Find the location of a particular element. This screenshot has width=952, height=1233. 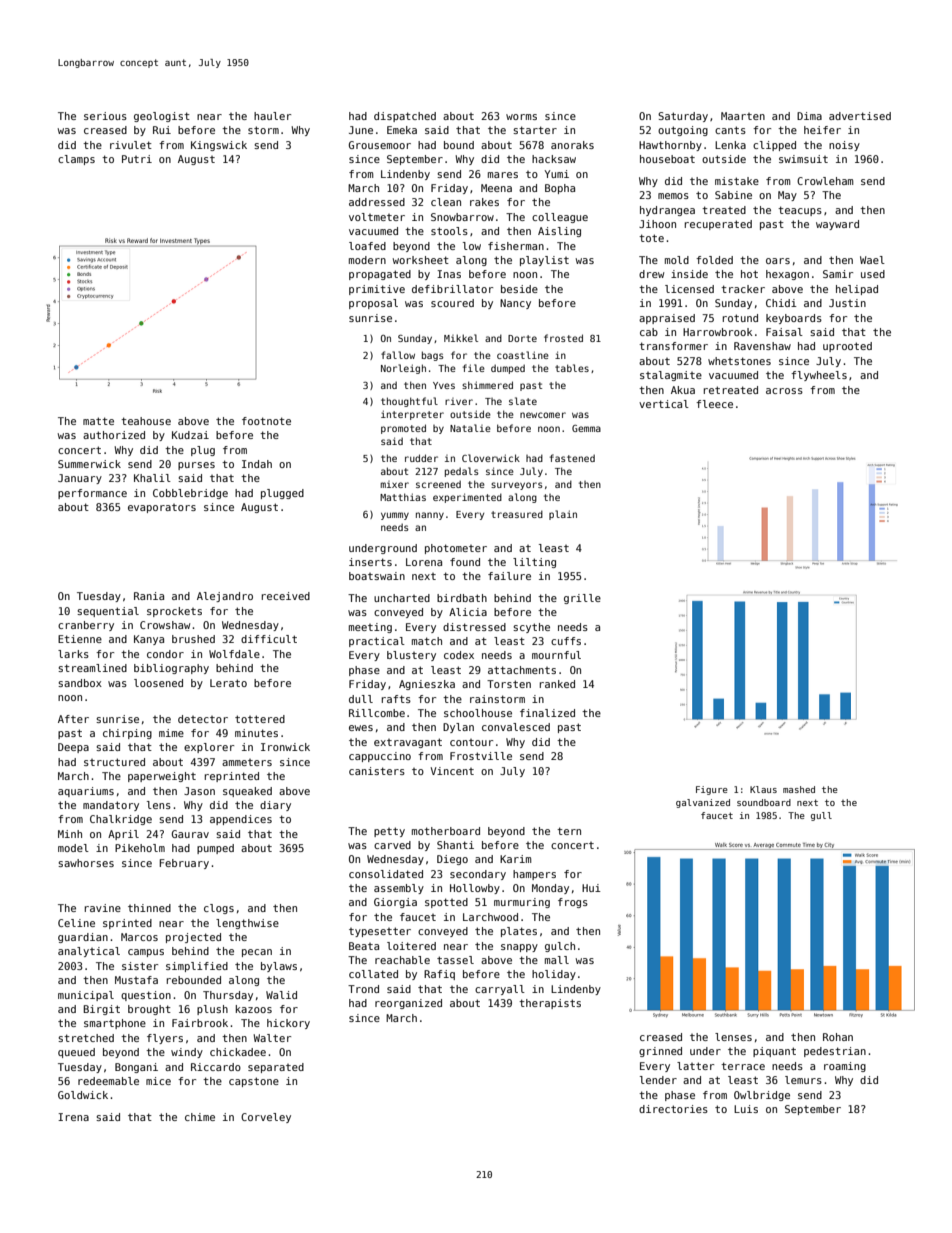

Yumi is located at coordinates (556, 174).
